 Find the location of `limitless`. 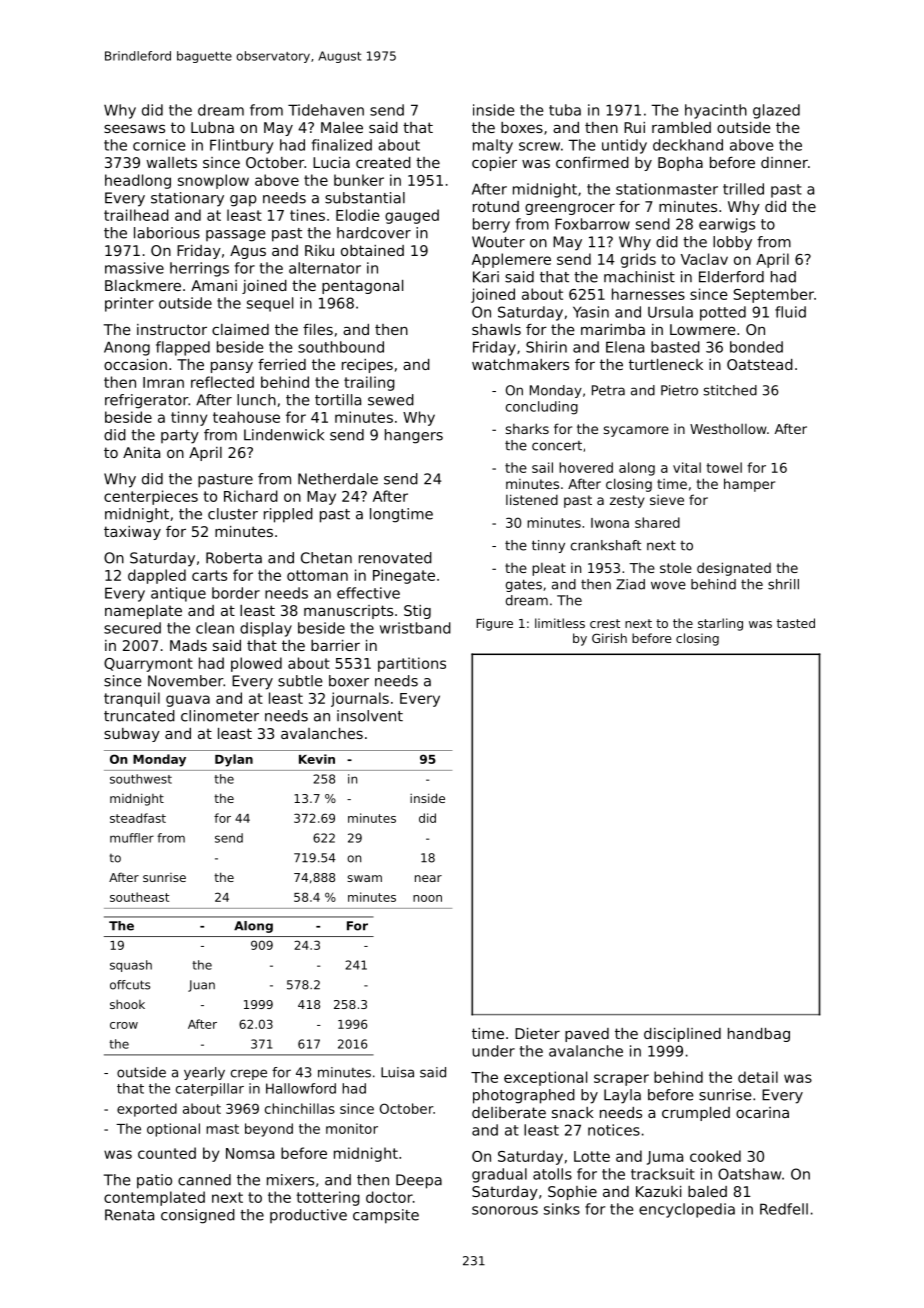

limitless is located at coordinates (560, 623).
